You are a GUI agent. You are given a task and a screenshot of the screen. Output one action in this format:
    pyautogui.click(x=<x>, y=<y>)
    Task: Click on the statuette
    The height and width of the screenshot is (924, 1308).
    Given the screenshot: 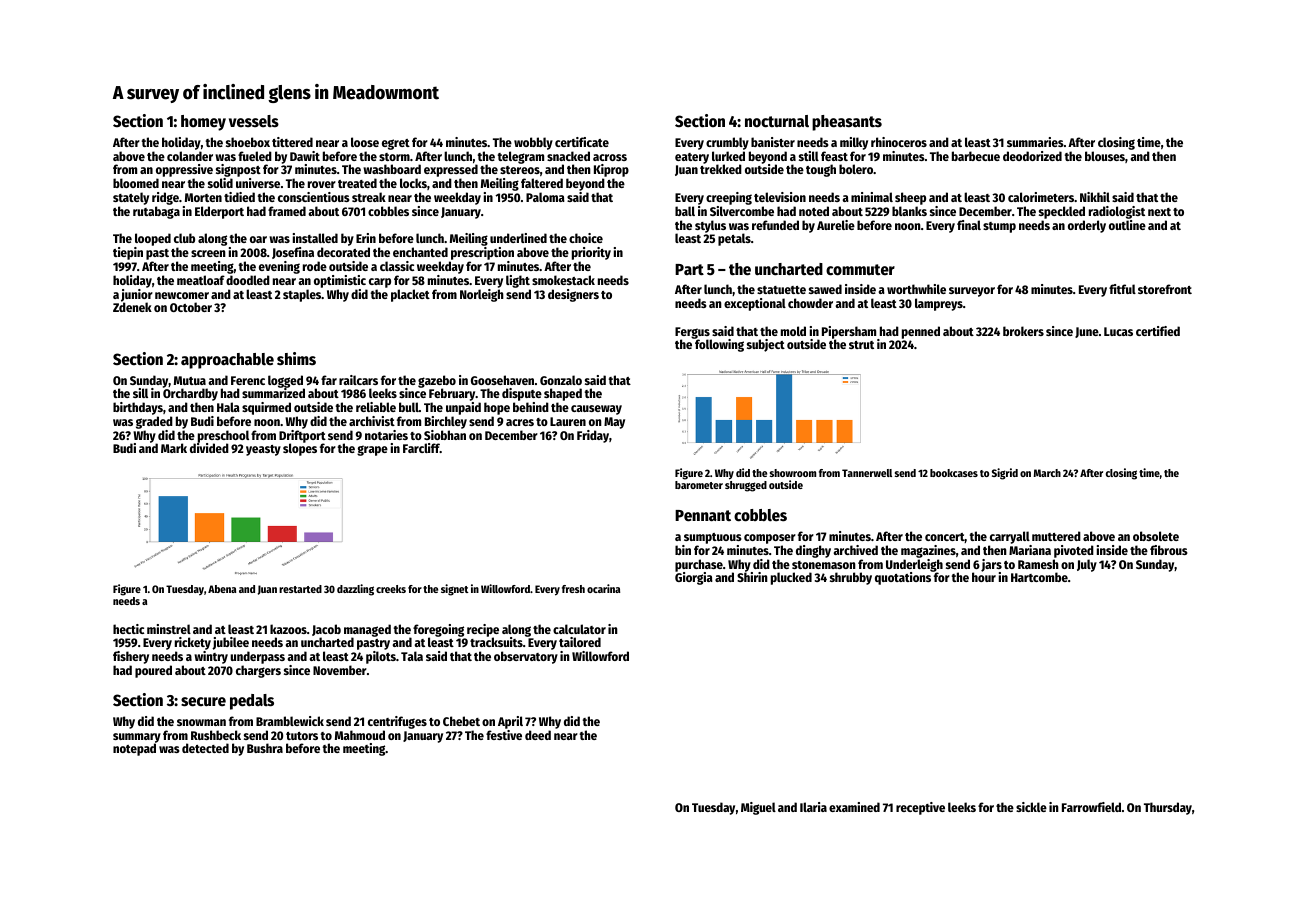 What is the action you would take?
    pyautogui.click(x=781, y=290)
